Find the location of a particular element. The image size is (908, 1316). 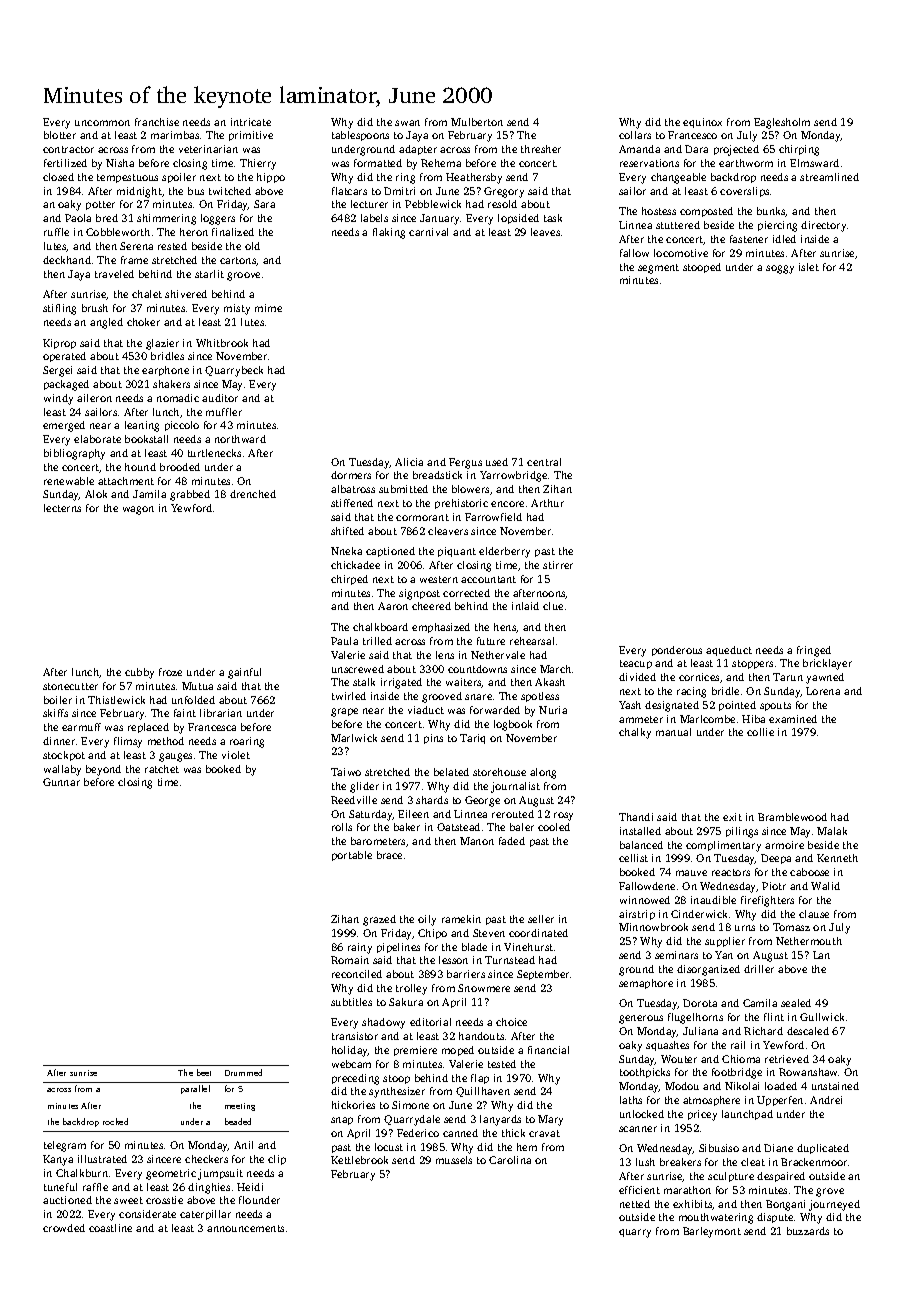

carnival is located at coordinates (428, 232).
